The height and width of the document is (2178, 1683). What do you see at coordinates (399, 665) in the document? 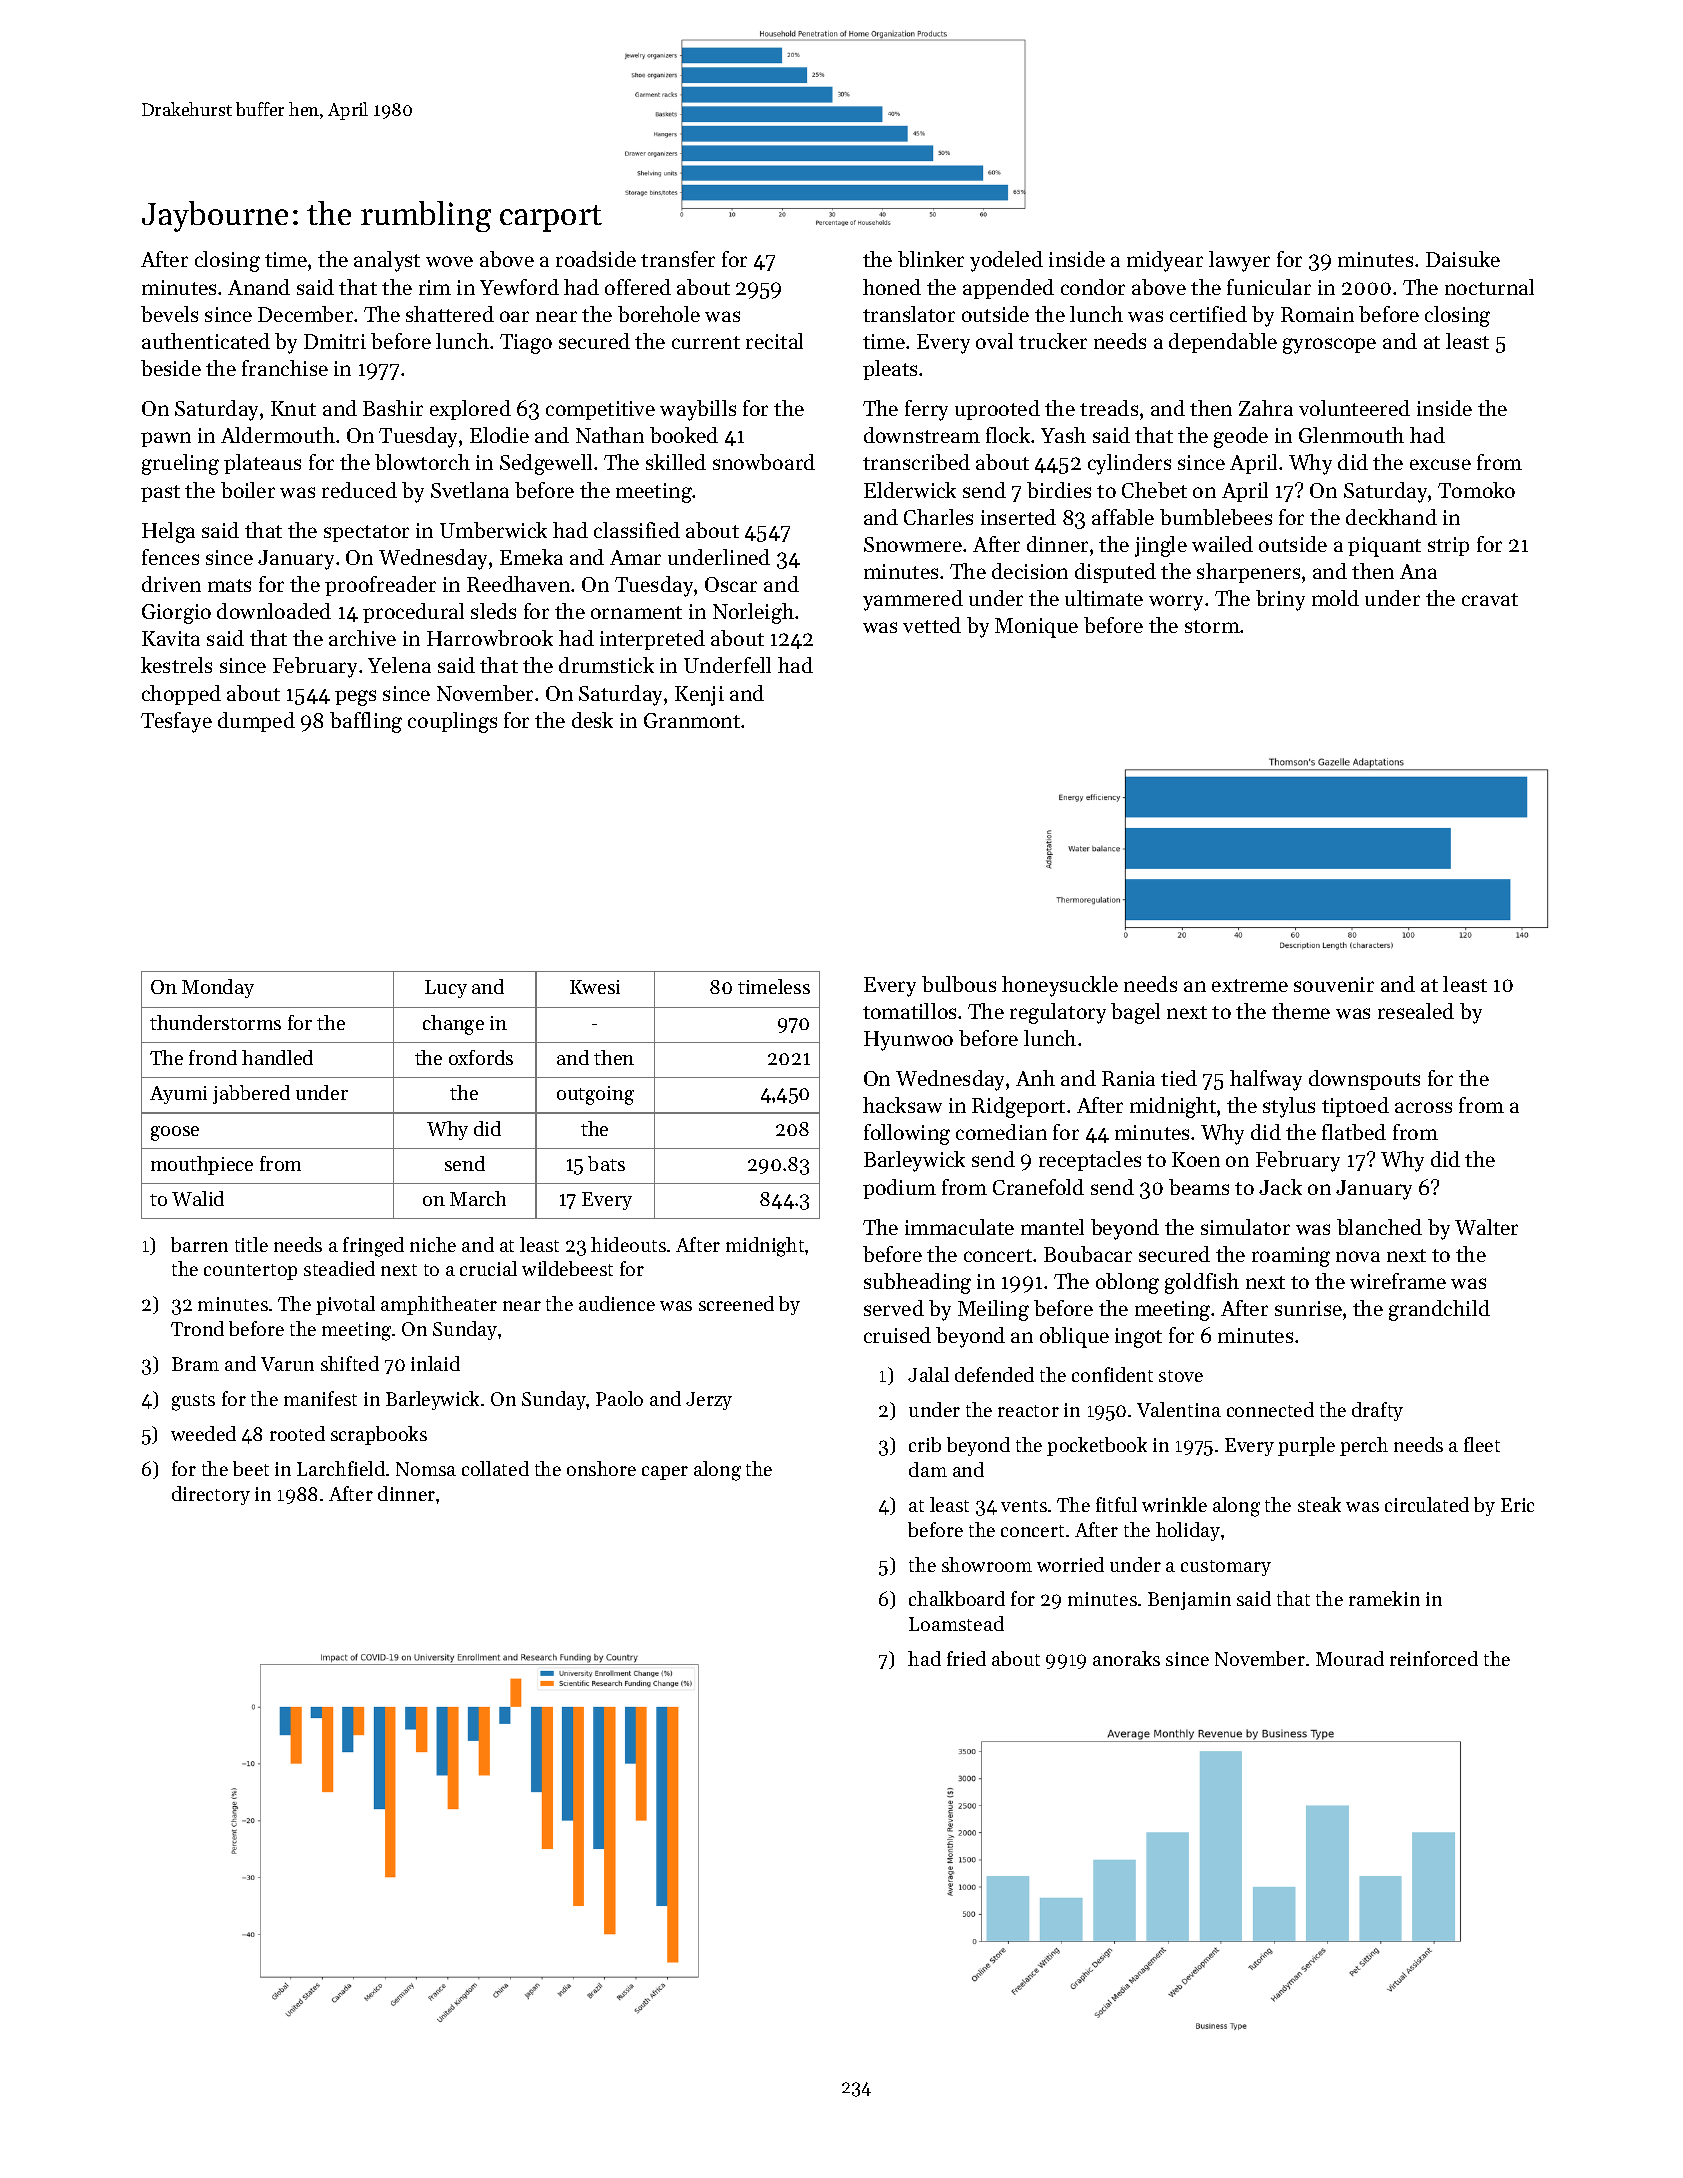
I see `Yelena` at bounding box center [399, 665].
